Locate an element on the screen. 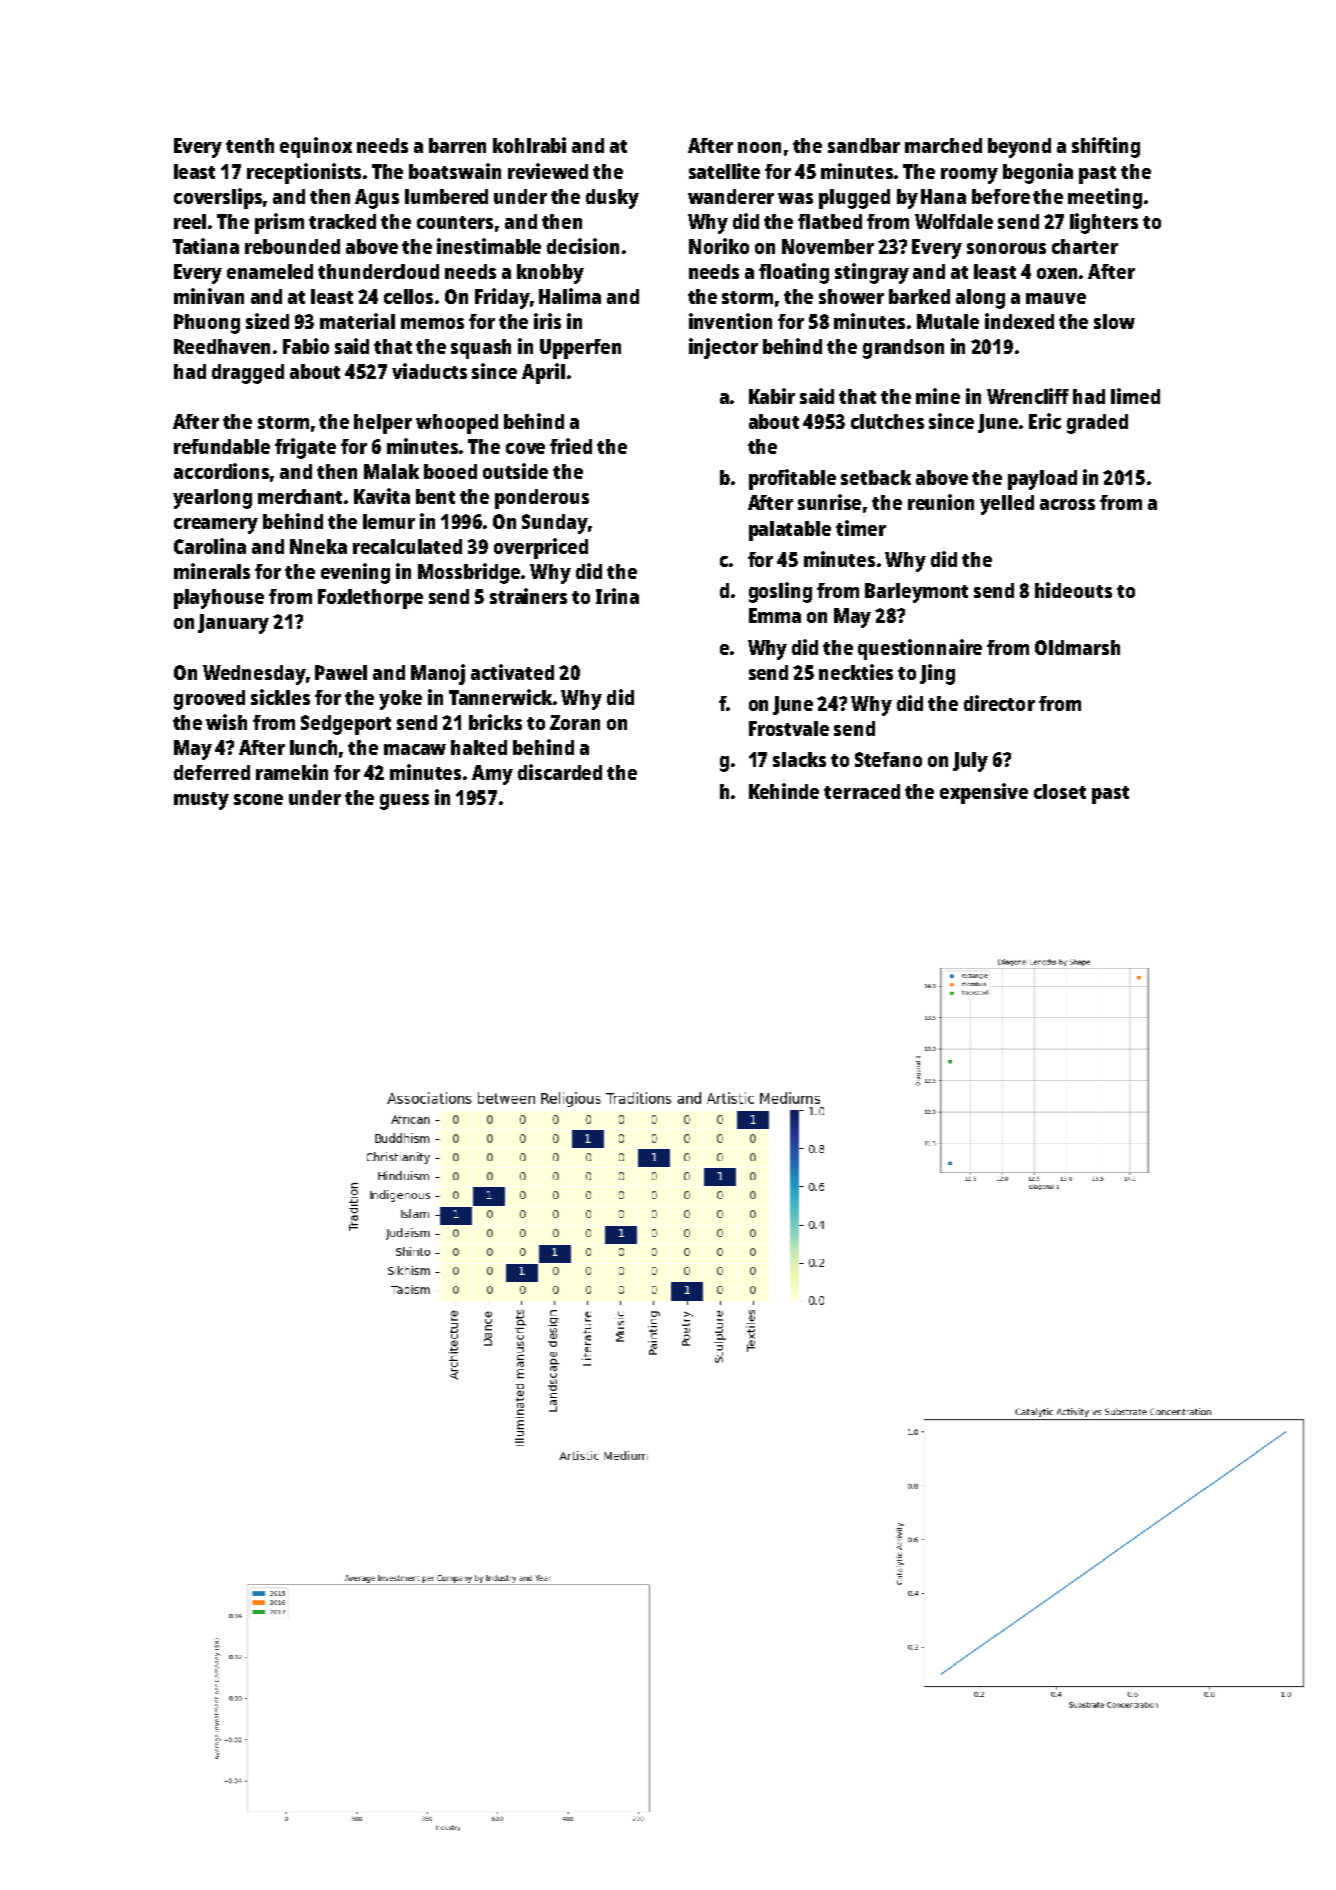 This screenshot has height=1890, width=1336. payload is located at coordinates (1042, 480).
